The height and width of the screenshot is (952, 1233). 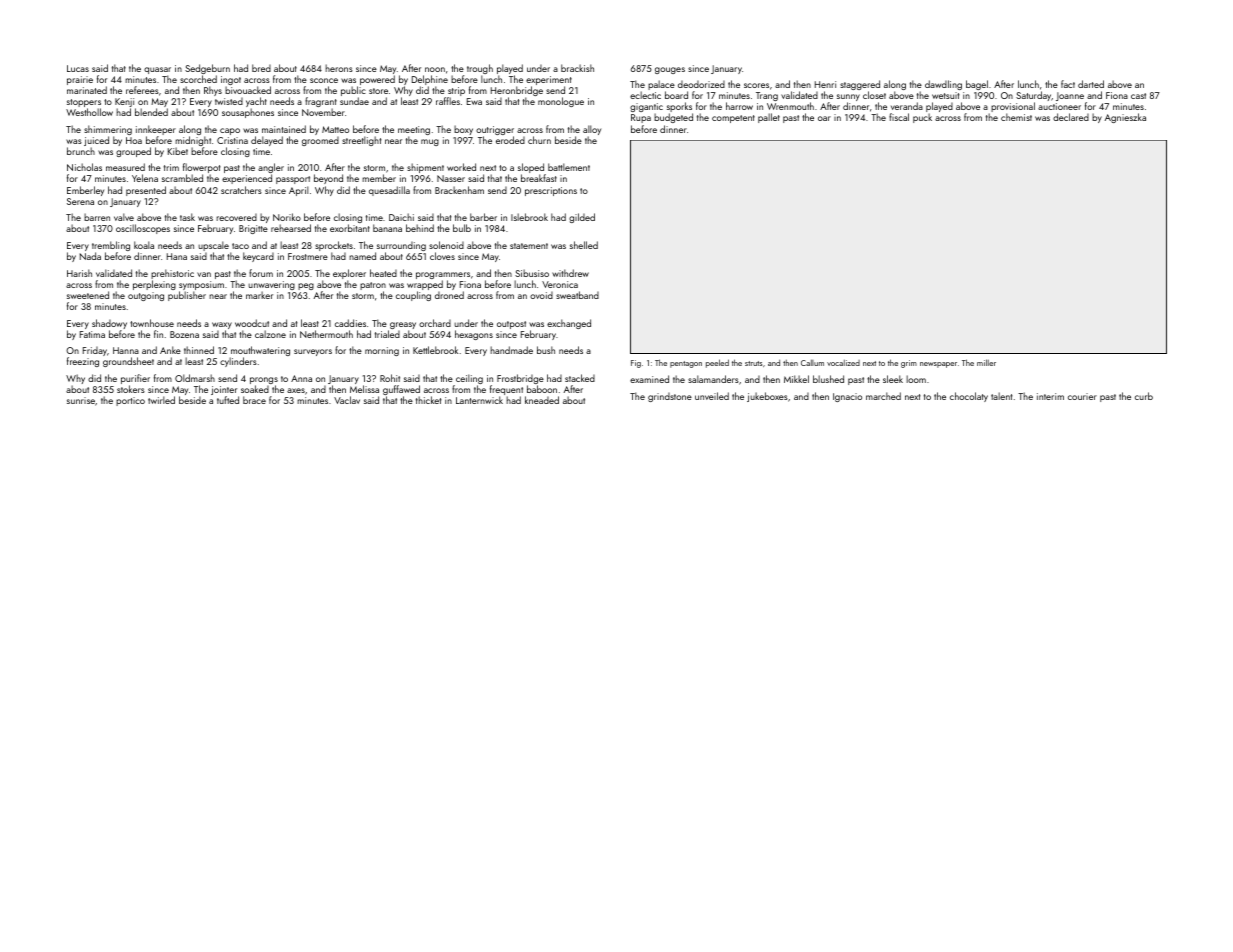 What do you see at coordinates (462, 228) in the screenshot?
I see `bulb` at bounding box center [462, 228].
